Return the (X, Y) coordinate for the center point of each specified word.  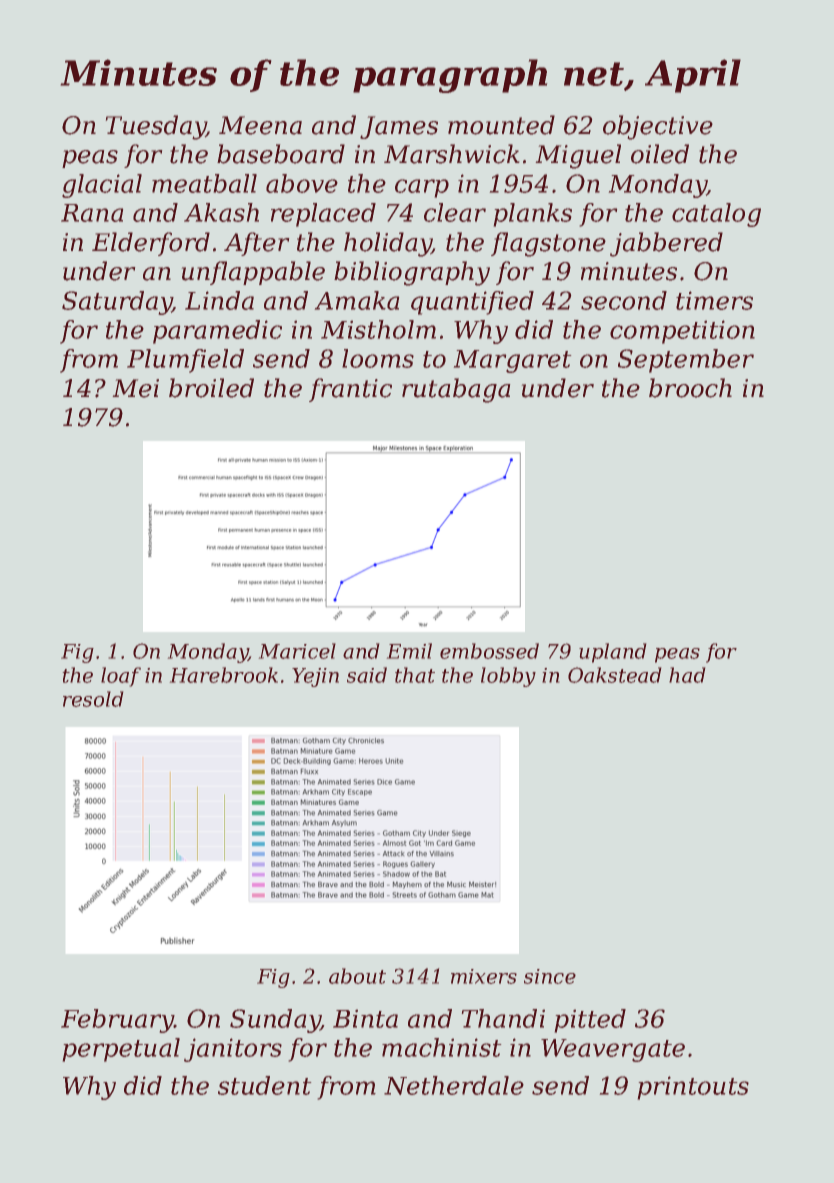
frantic (350, 390)
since (550, 976)
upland (613, 653)
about (357, 976)
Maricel (297, 651)
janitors (233, 1050)
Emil (409, 651)
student (265, 1085)
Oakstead (615, 675)
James (399, 127)
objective (658, 127)
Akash (221, 212)
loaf (121, 677)
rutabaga (456, 390)
